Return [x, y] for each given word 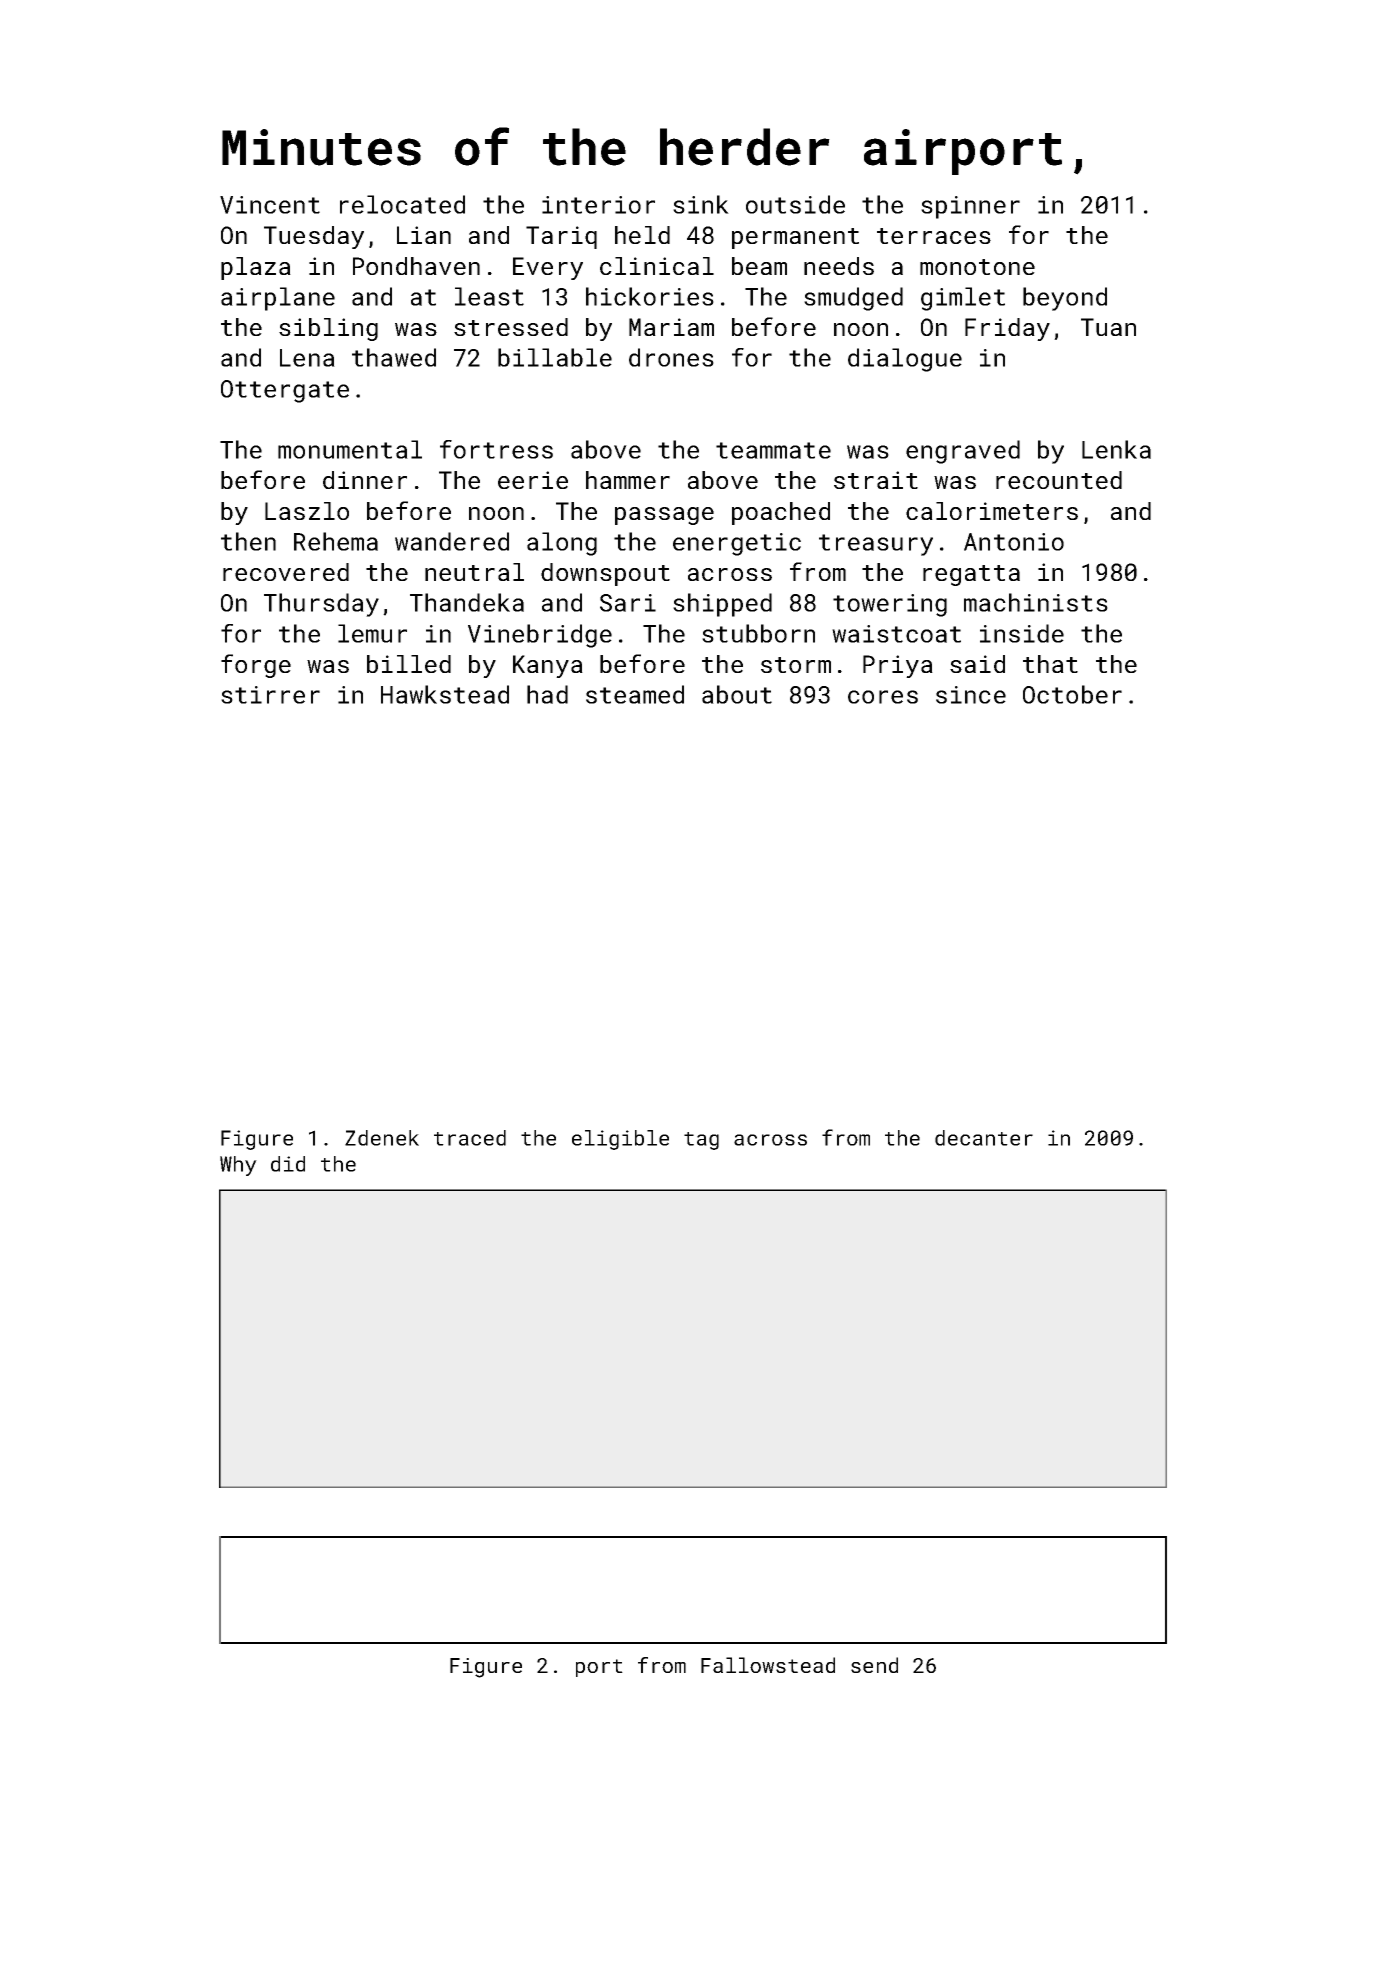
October [1072, 694]
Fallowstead [768, 1665]
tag [701, 1141]
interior [598, 205]
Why [238, 1166]
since [971, 695]
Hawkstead [445, 694]
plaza [256, 268]
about [737, 694]
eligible [620, 1140]
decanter [984, 1138]
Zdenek [382, 1138]
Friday [1007, 329]
